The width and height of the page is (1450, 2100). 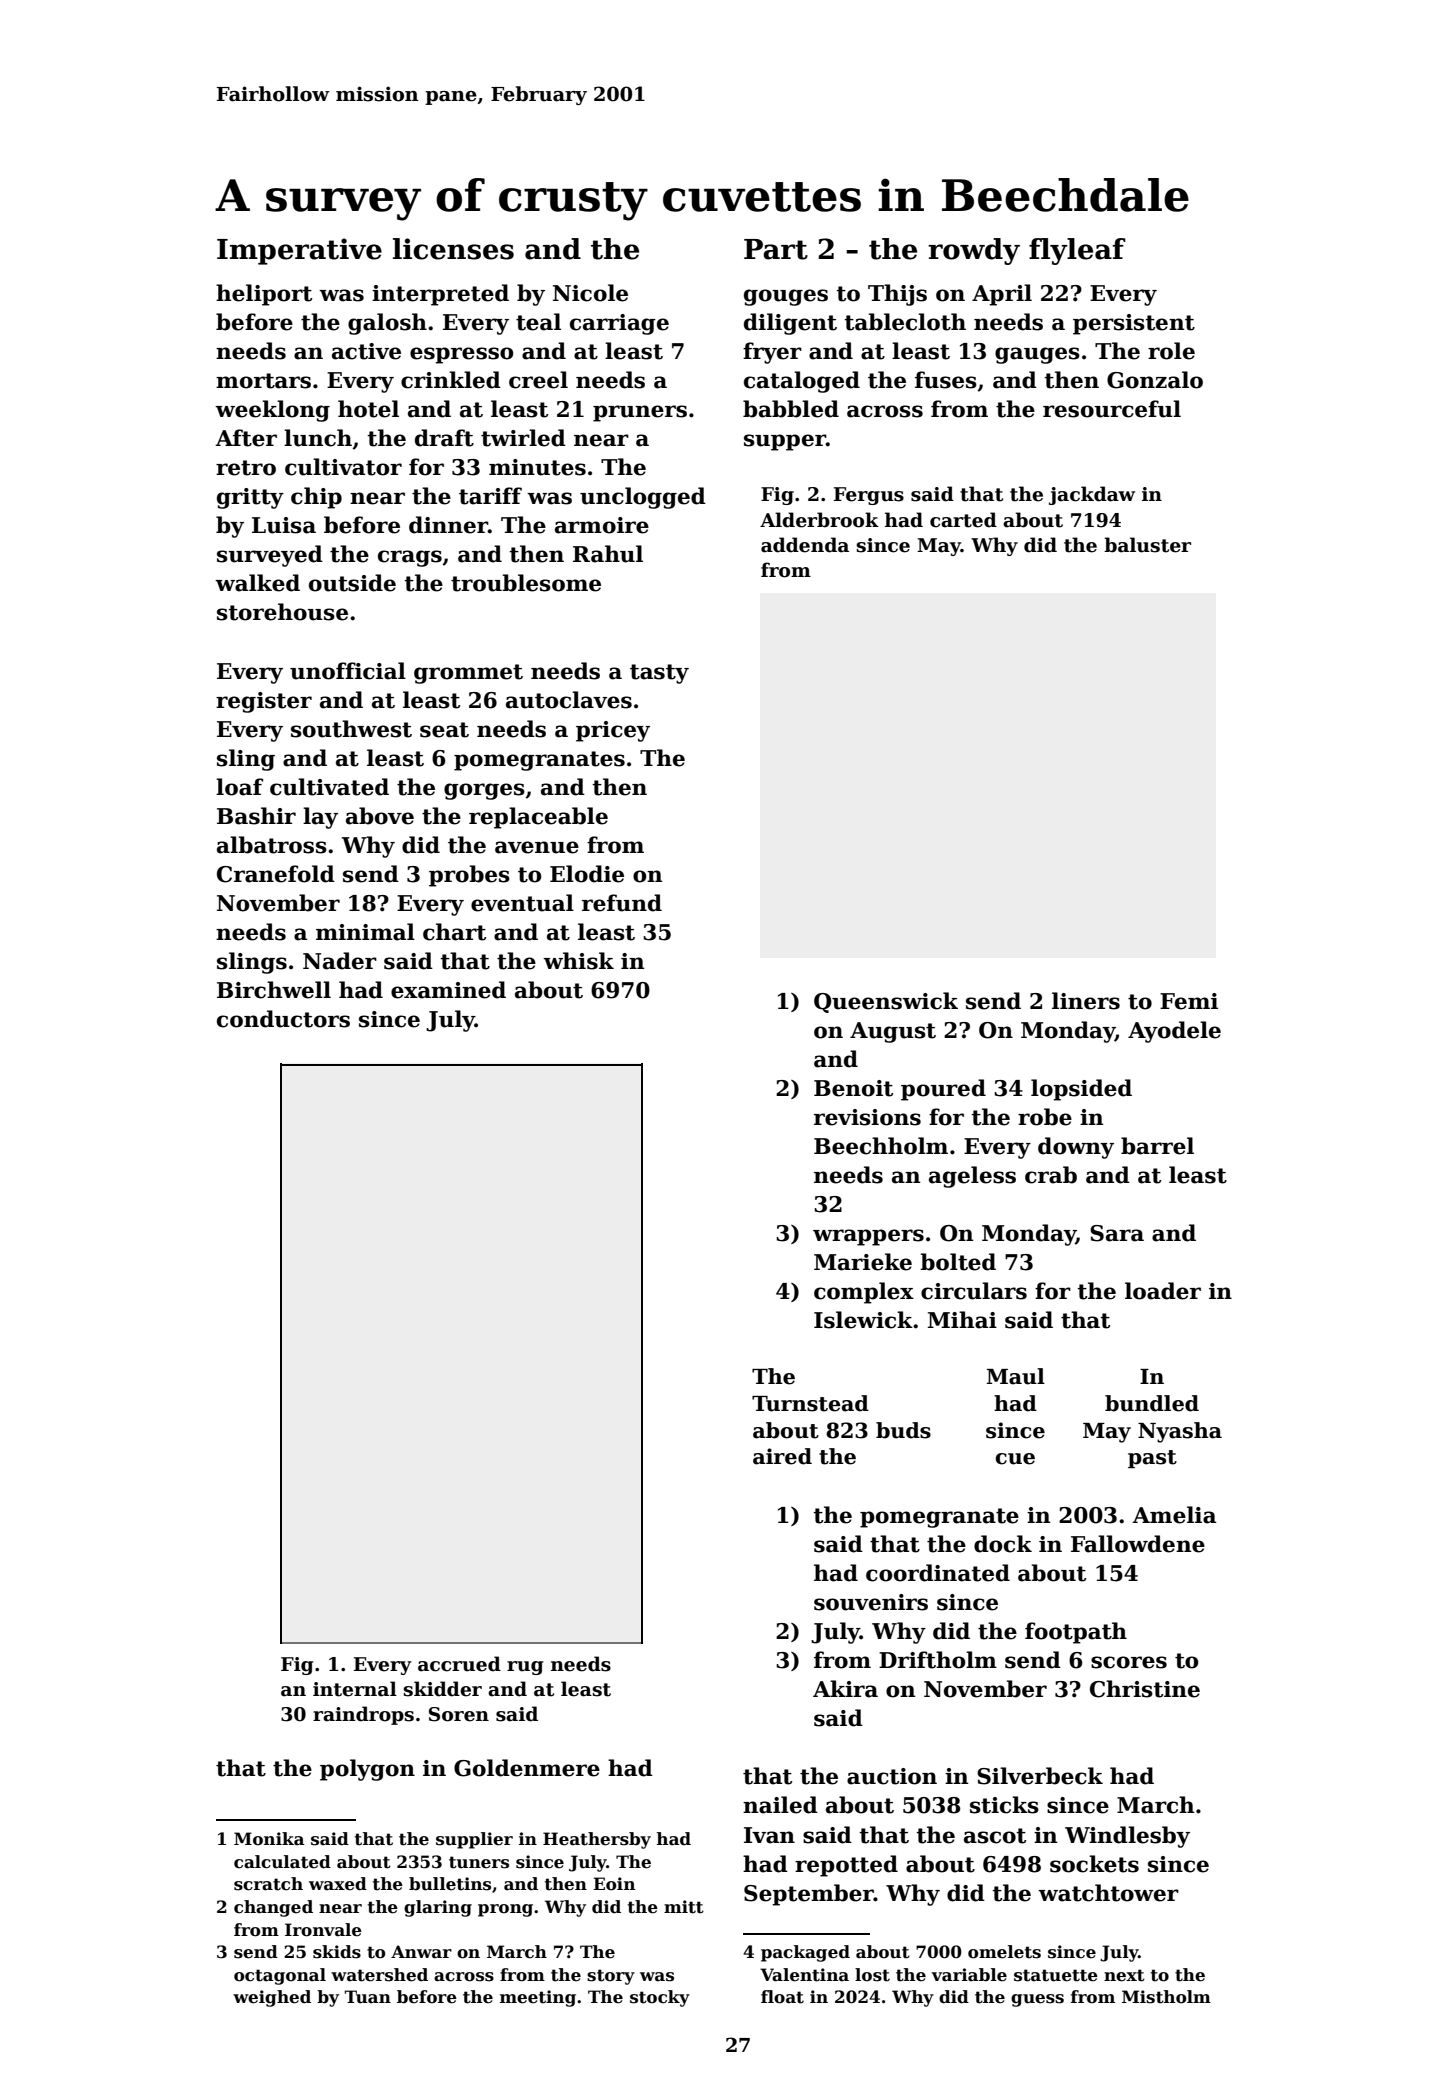 I want to click on whisk, so click(x=578, y=961).
